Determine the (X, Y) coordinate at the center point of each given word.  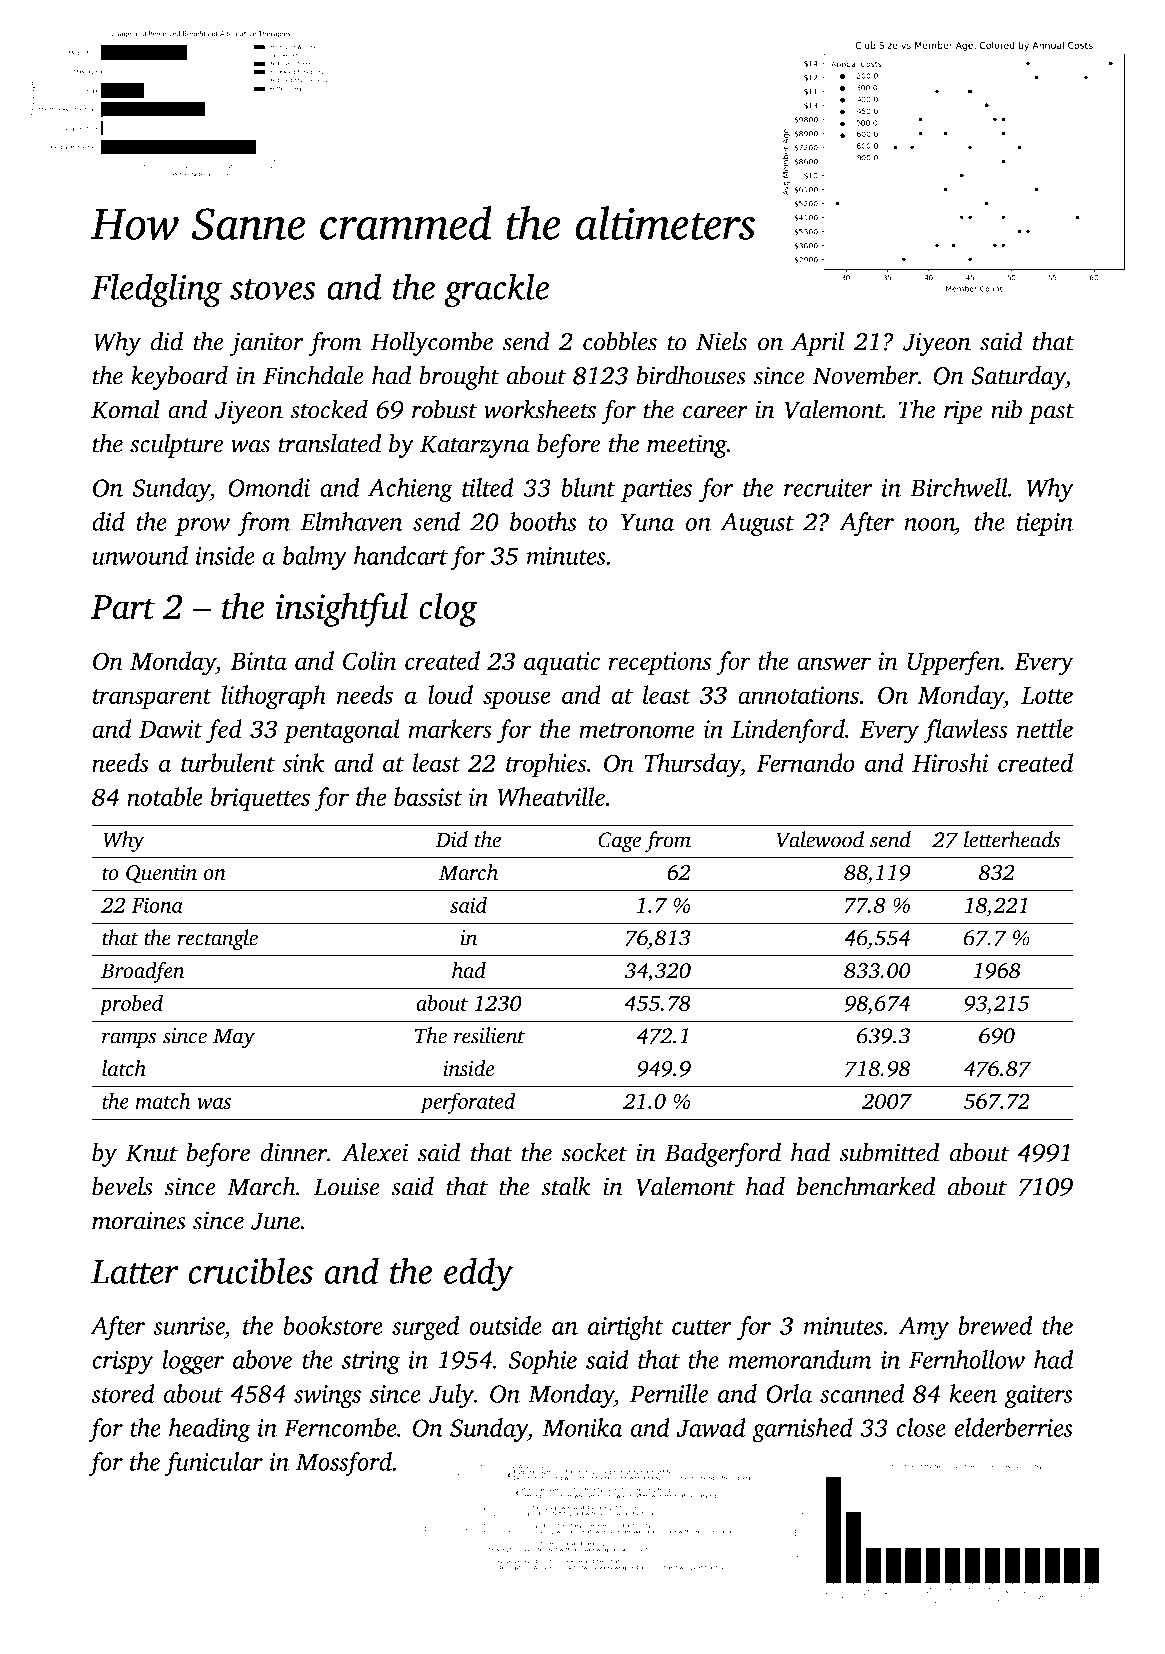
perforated (467, 1103)
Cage (619, 842)
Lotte (1047, 695)
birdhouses (691, 375)
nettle (1045, 728)
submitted (889, 1152)
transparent (152, 699)
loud (450, 694)
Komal (125, 409)
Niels (721, 341)
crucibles (250, 1270)
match (163, 1100)
